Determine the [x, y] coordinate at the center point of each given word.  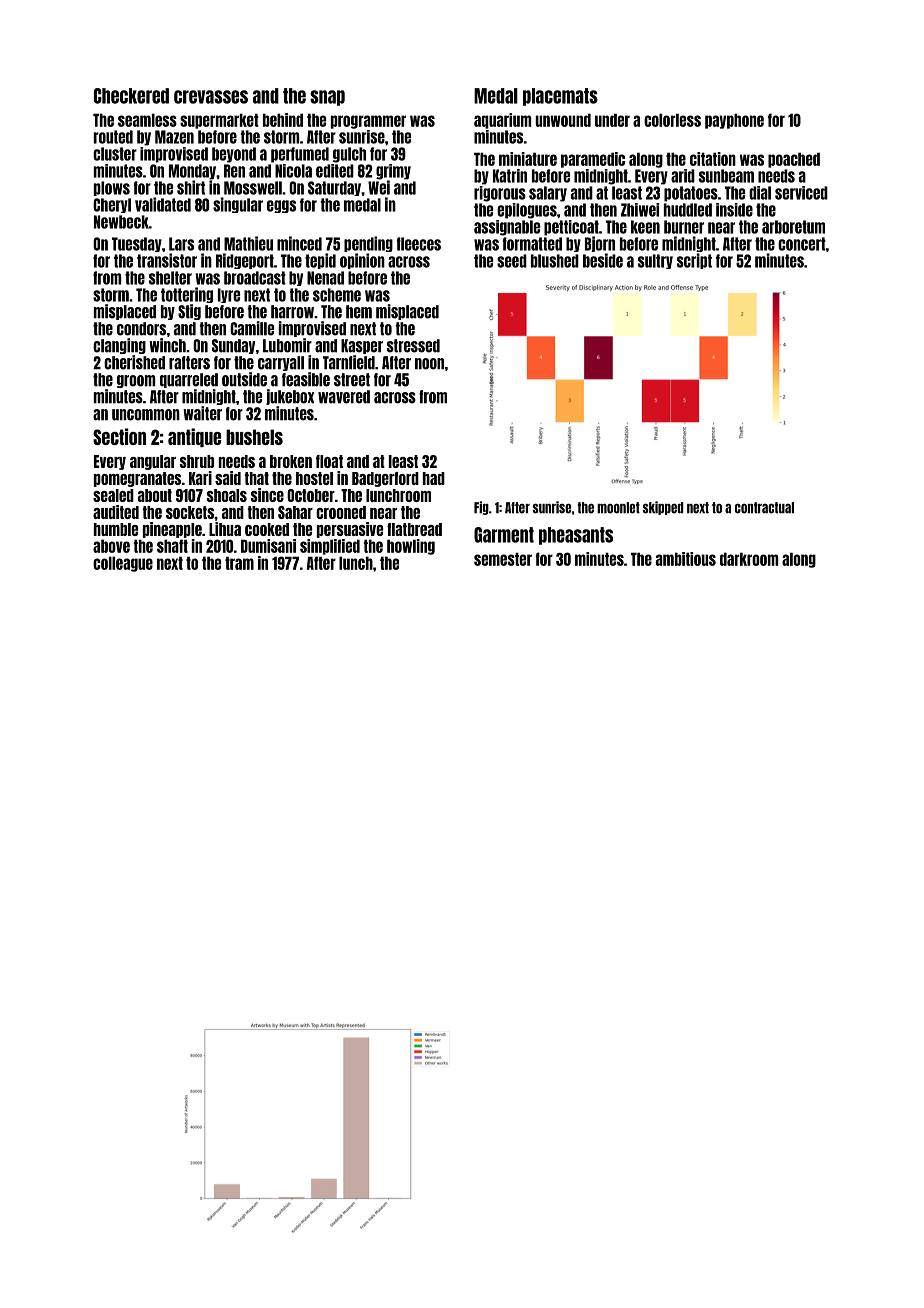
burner [684, 227]
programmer [368, 122]
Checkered [131, 96]
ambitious [686, 559]
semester [503, 559]
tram [239, 563]
